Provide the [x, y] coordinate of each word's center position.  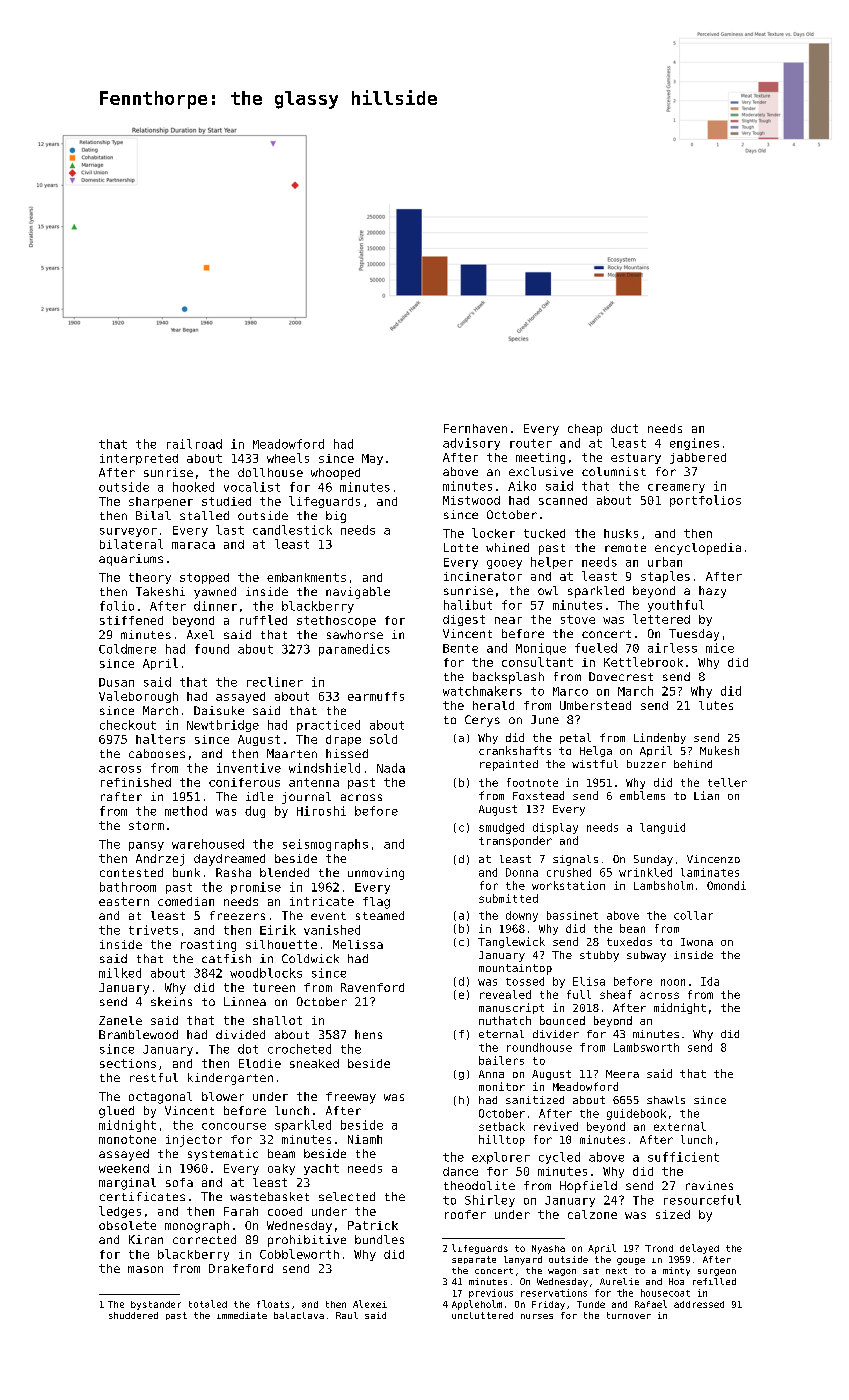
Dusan [116, 682]
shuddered [133, 1315]
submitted [508, 898]
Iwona [697, 942]
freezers [237, 915]
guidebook [636, 1114]
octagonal [160, 1098]
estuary [636, 458]
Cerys [482, 721]
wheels [288, 458]
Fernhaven [475, 428]
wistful [595, 764]
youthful [676, 606]
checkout [128, 725]
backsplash [508, 678]
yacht [321, 1169]
